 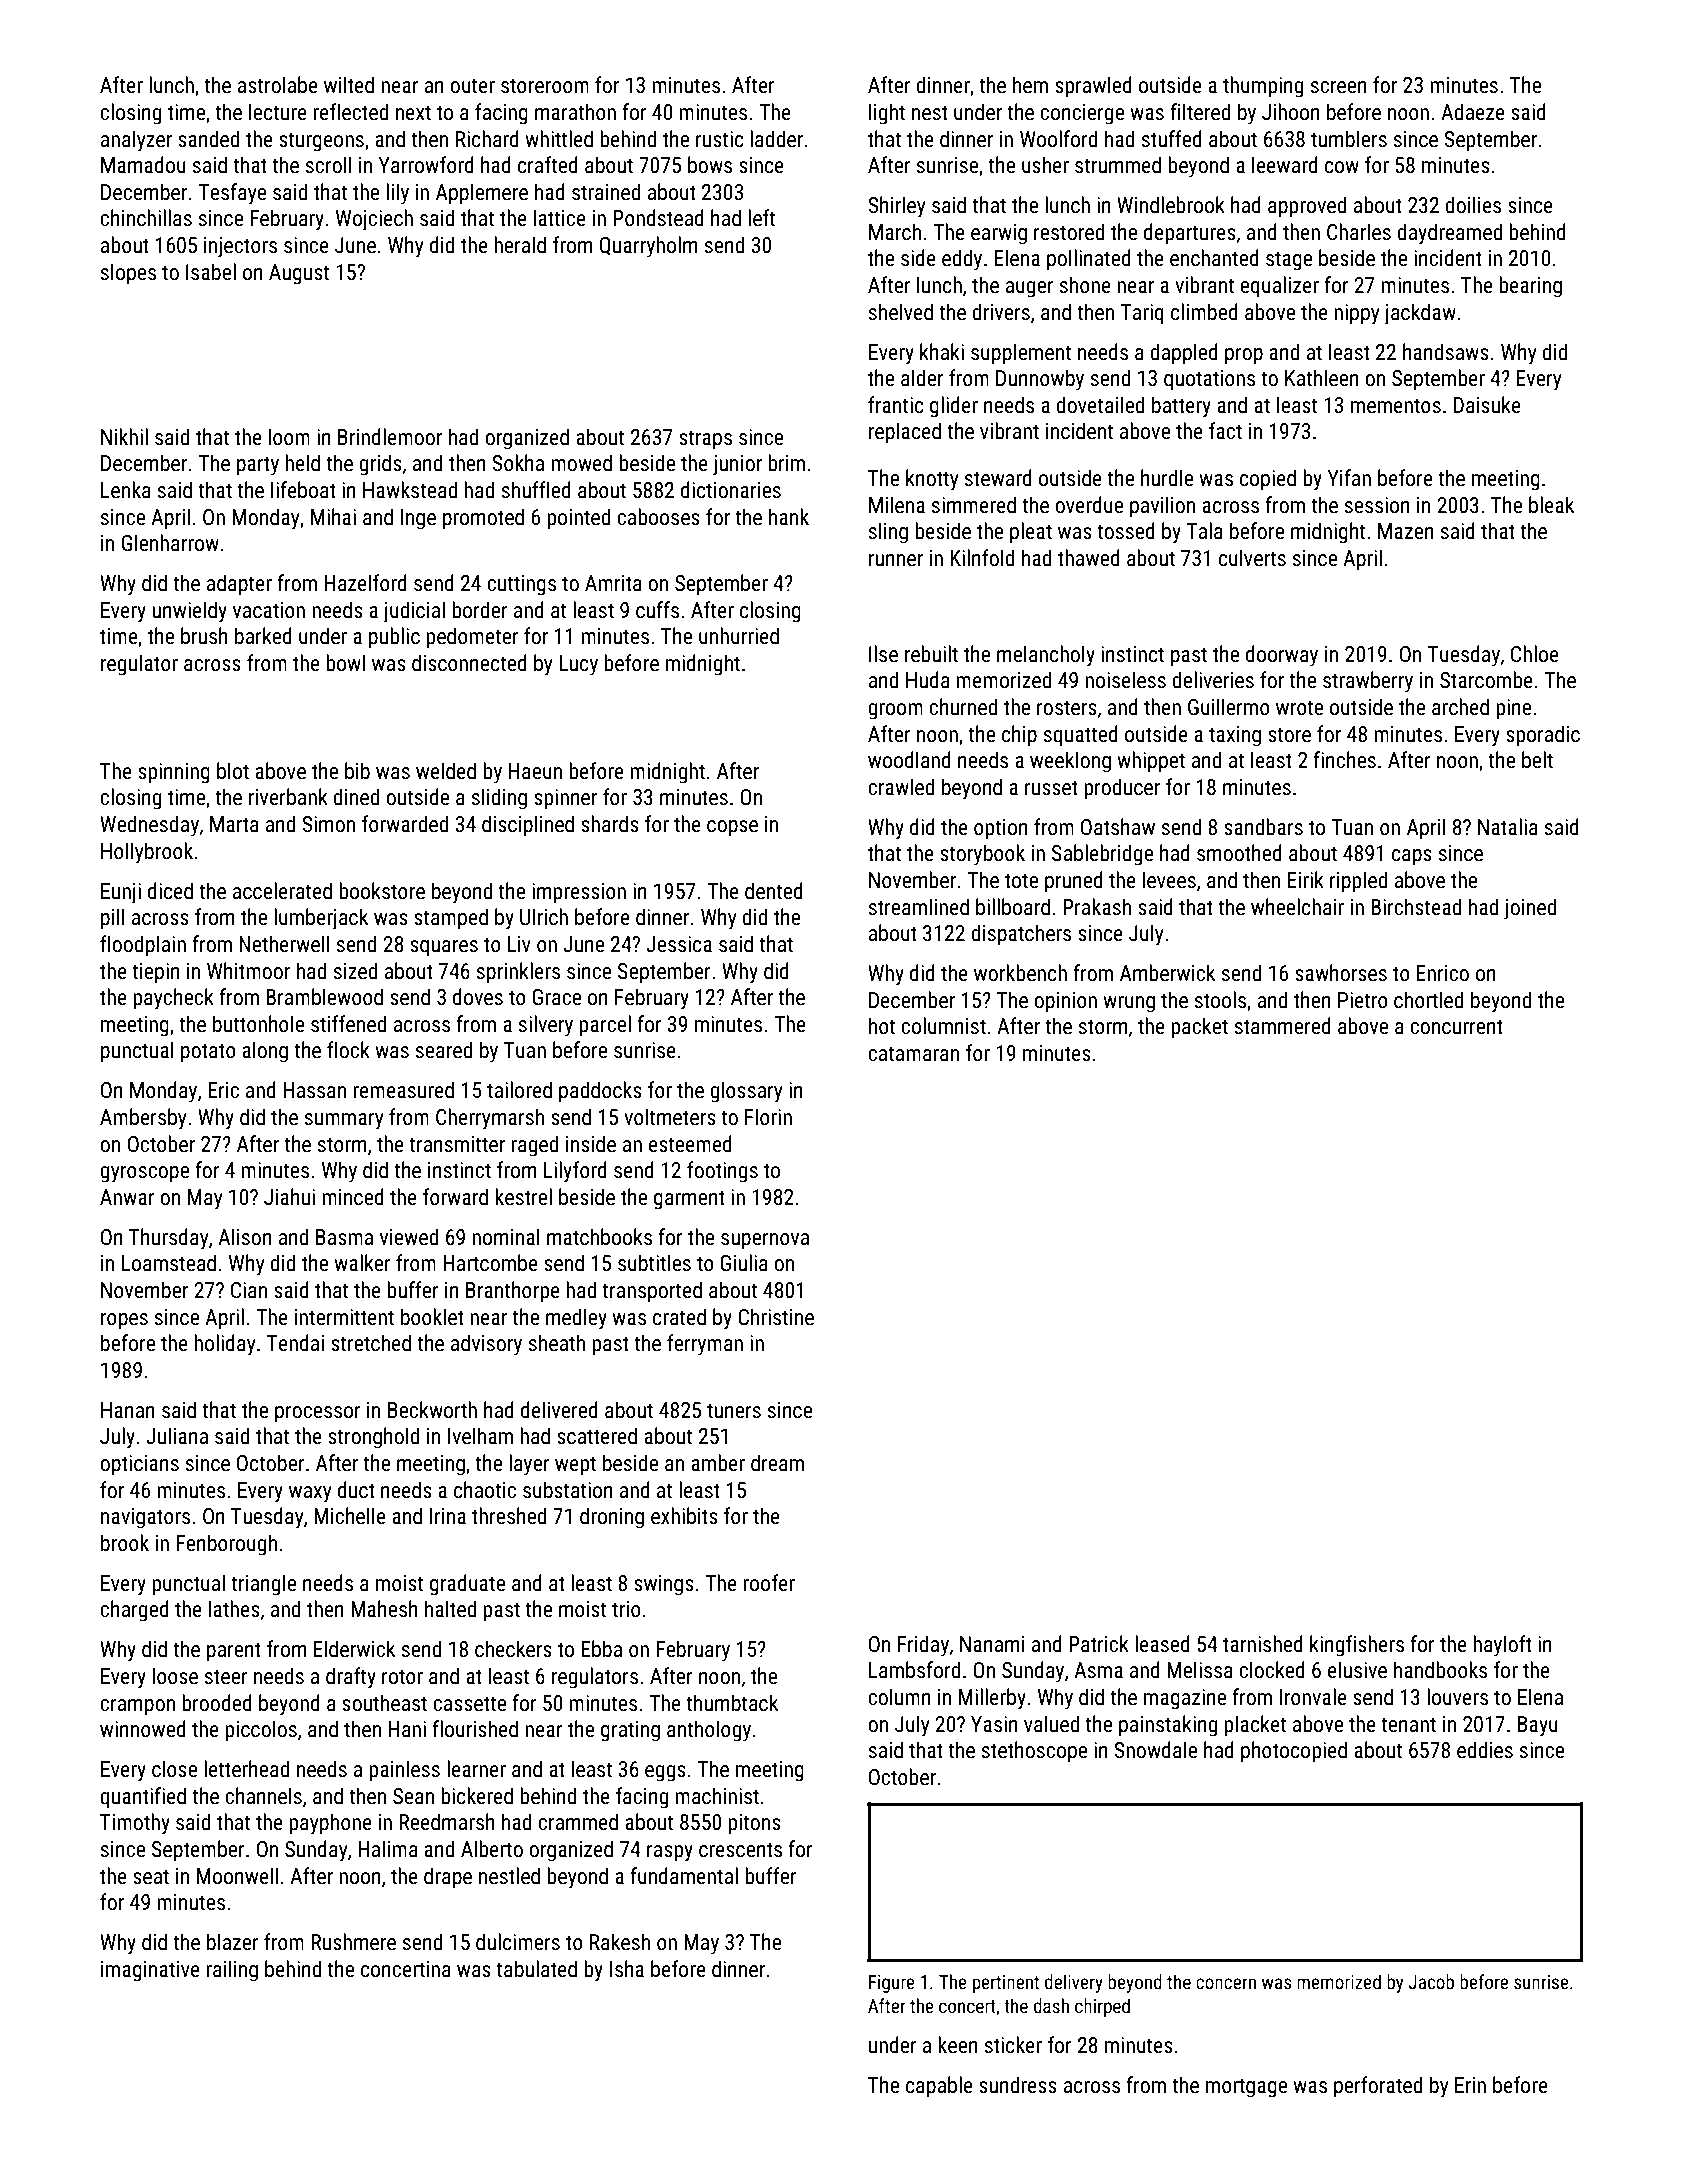 What do you see at coordinates (684, 1516) in the screenshot?
I see `exhibits` at bounding box center [684, 1516].
